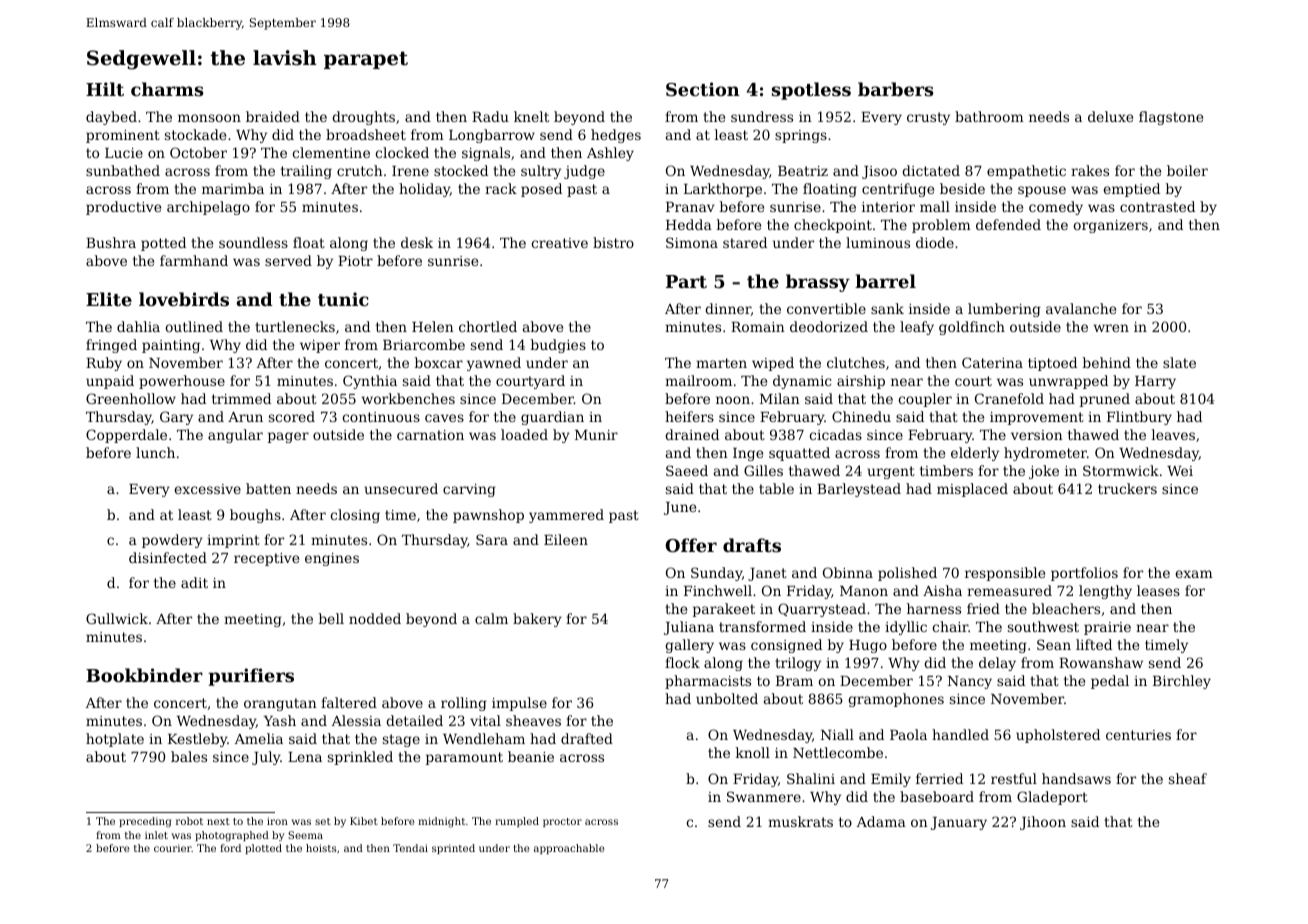  Describe the element at coordinates (1187, 170) in the page. I see `boiler` at that location.
